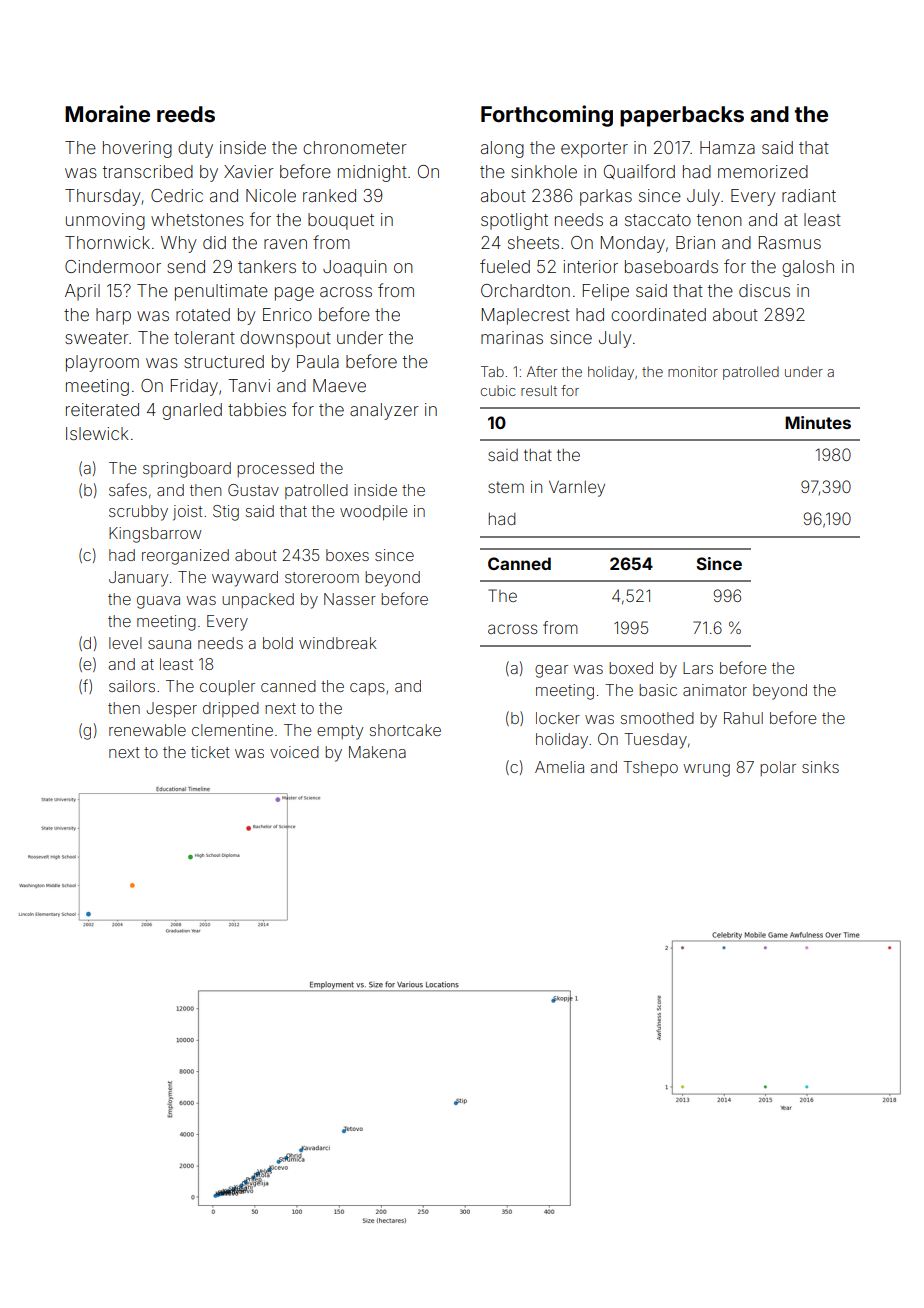 Image resolution: width=924 pixels, height=1308 pixels. I want to click on coupler, so click(227, 687).
